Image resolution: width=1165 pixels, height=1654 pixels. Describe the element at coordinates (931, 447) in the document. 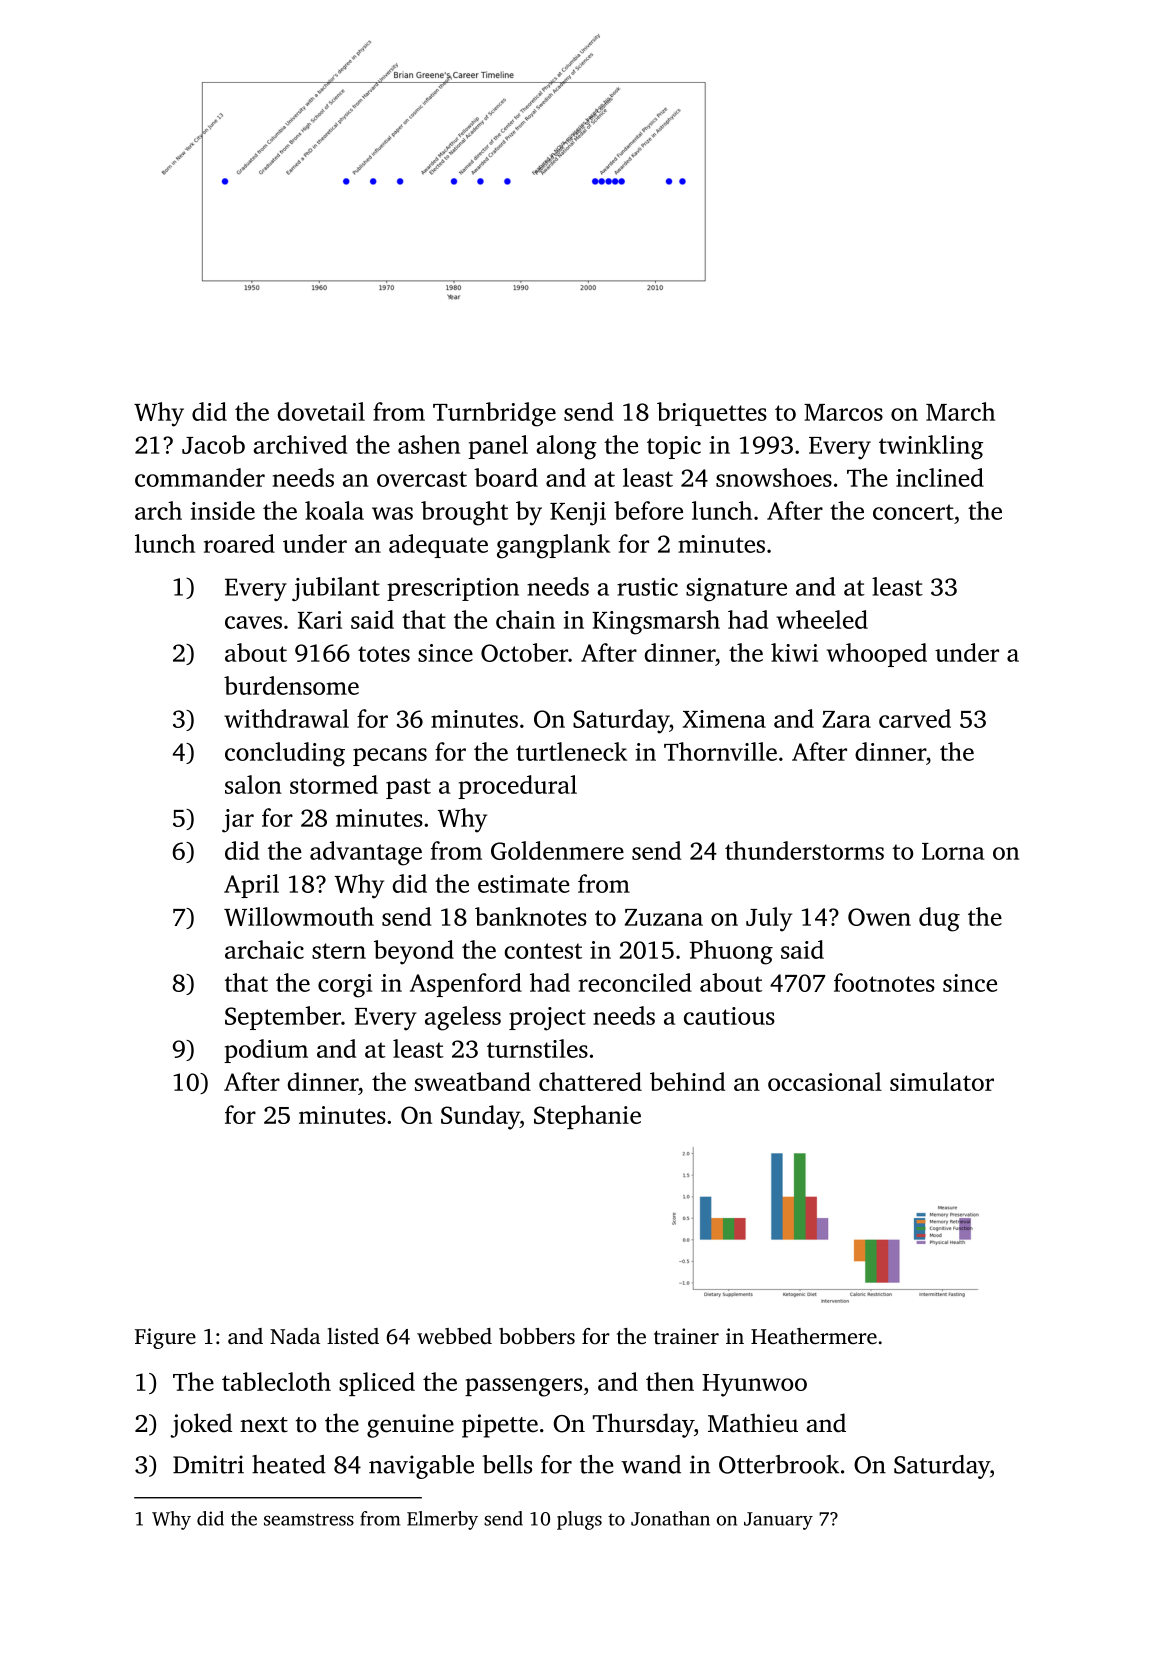

I see `twinkling` at that location.
